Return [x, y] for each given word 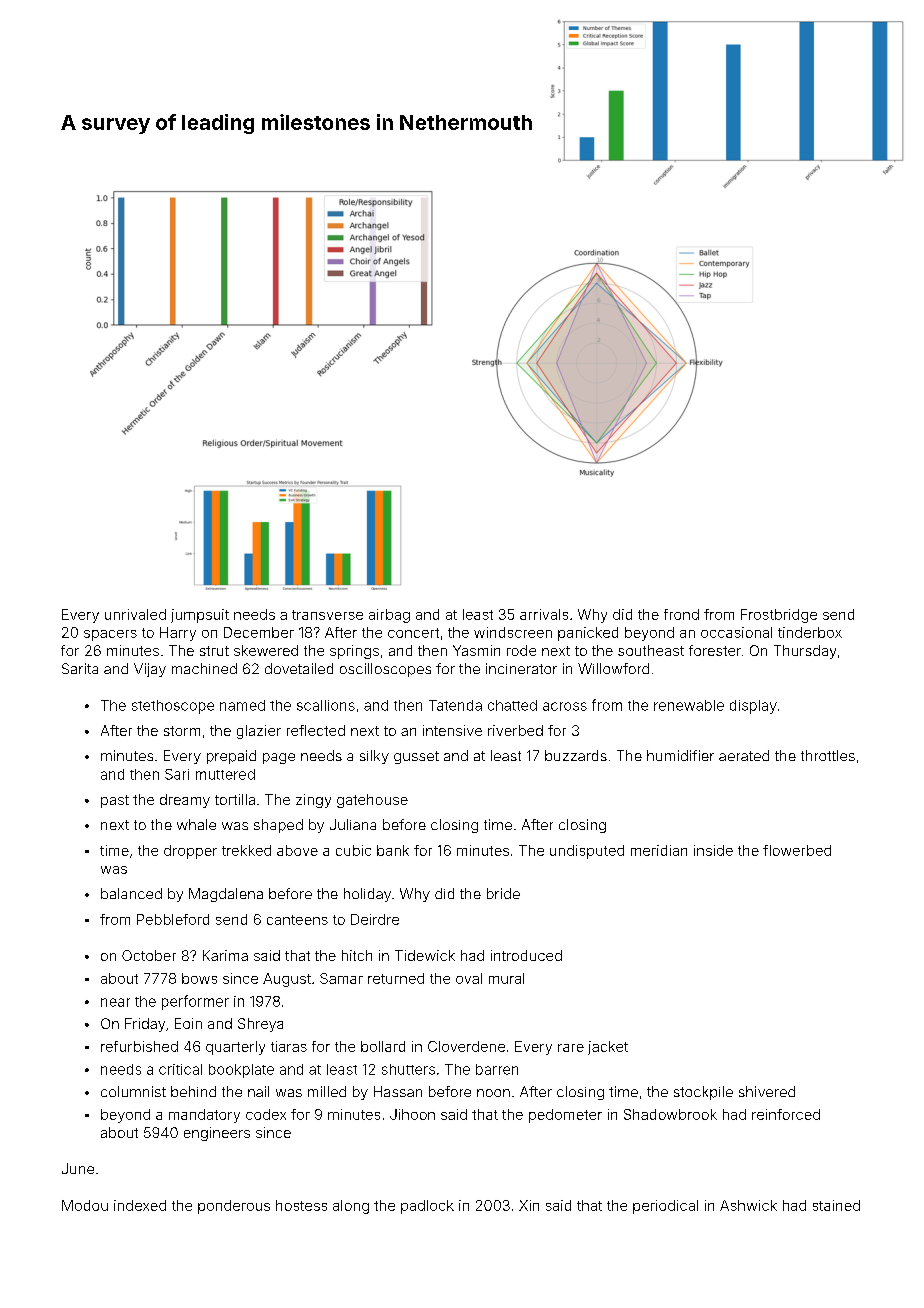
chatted [512, 705]
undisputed [587, 852]
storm [182, 731]
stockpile [703, 1093]
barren [497, 1069]
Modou [85, 1205]
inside [713, 850]
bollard [383, 1046]
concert [413, 633]
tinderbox [810, 632]
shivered [767, 1091]
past [115, 801]
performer [195, 1002]
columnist [133, 1091]
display [753, 707]
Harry [178, 634]
